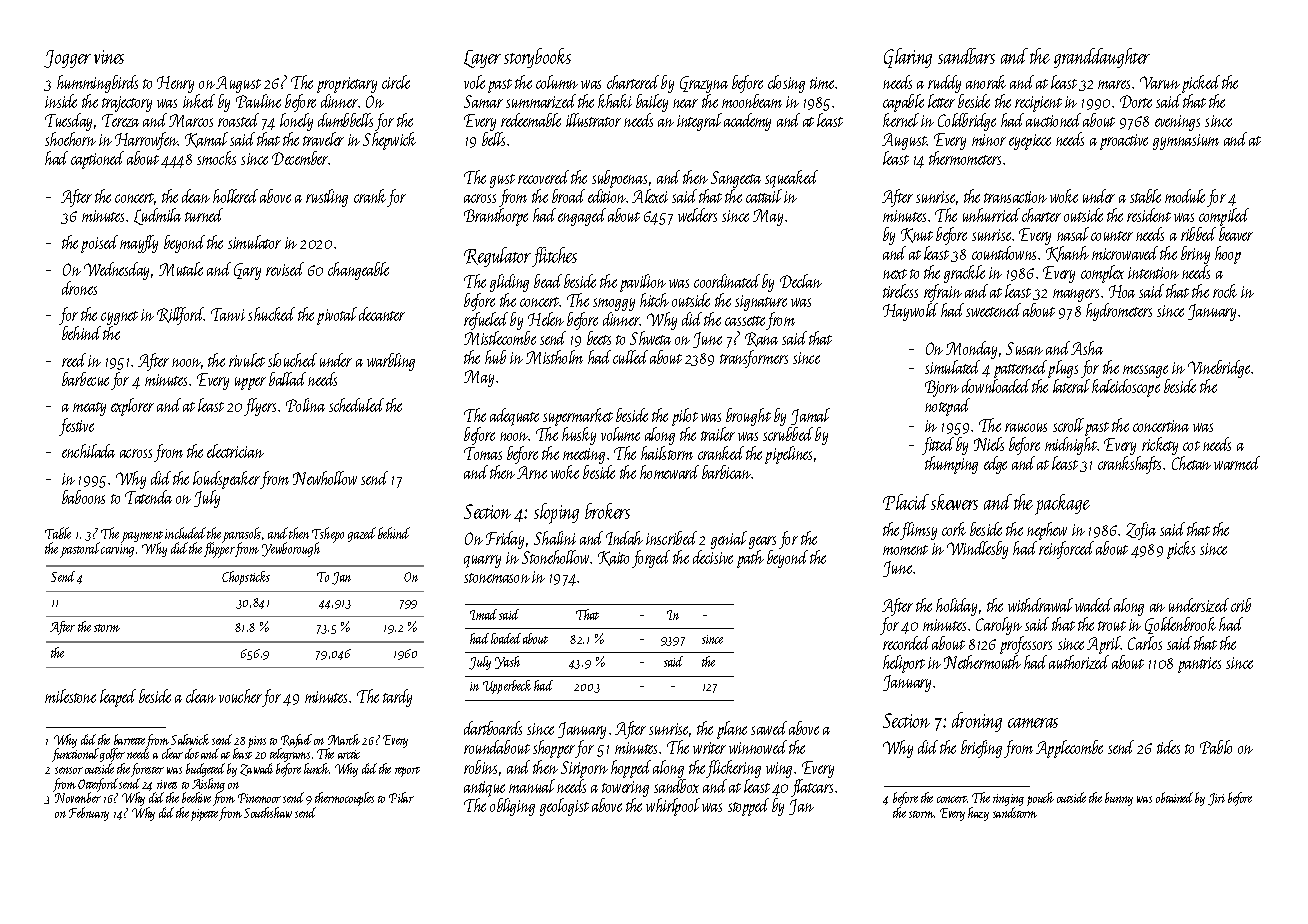 The height and width of the document is (924, 1308). What do you see at coordinates (1069, 749) in the document?
I see `Applecombe` at bounding box center [1069, 749].
